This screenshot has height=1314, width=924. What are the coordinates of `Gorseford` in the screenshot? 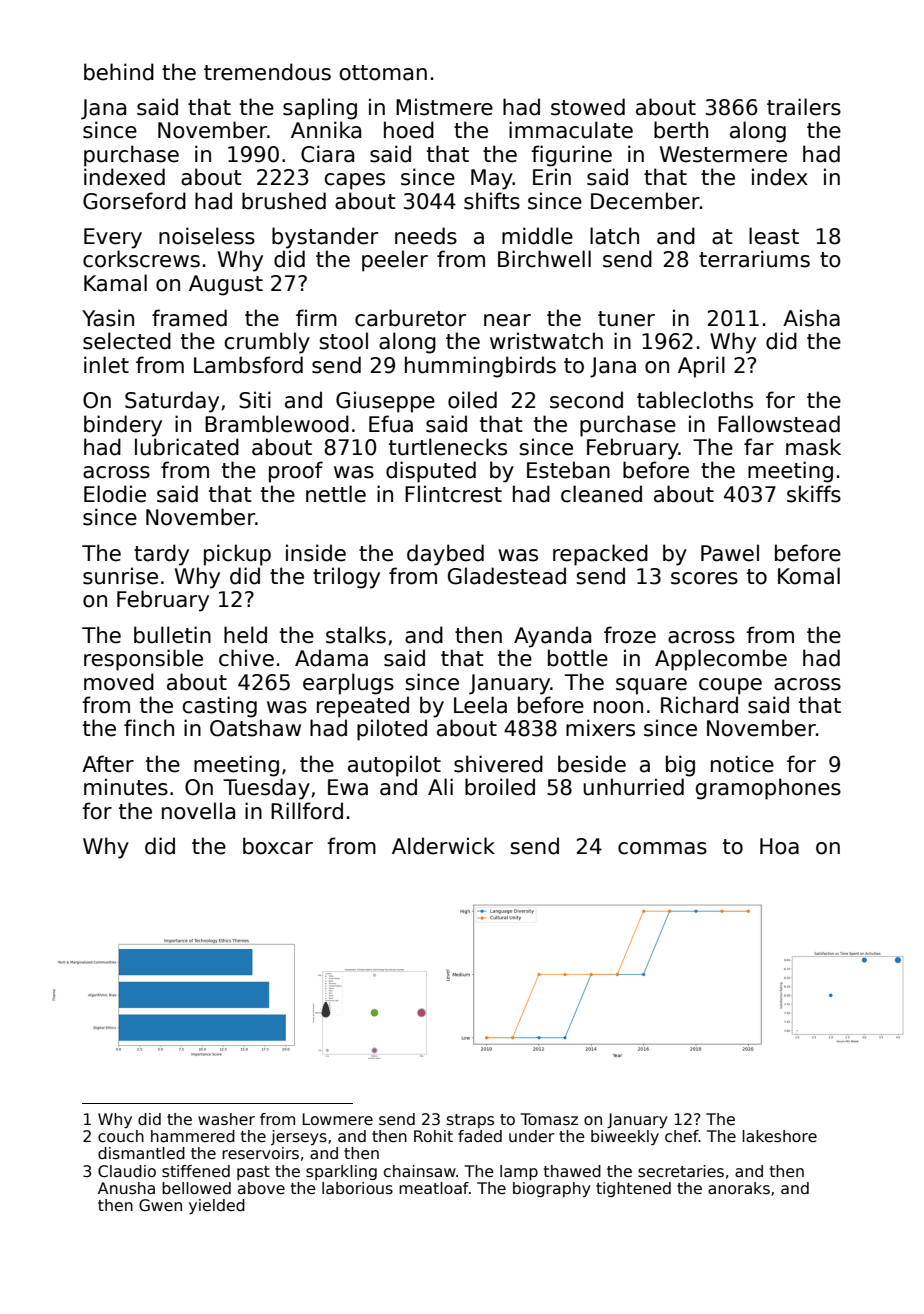 It's located at (134, 201).
